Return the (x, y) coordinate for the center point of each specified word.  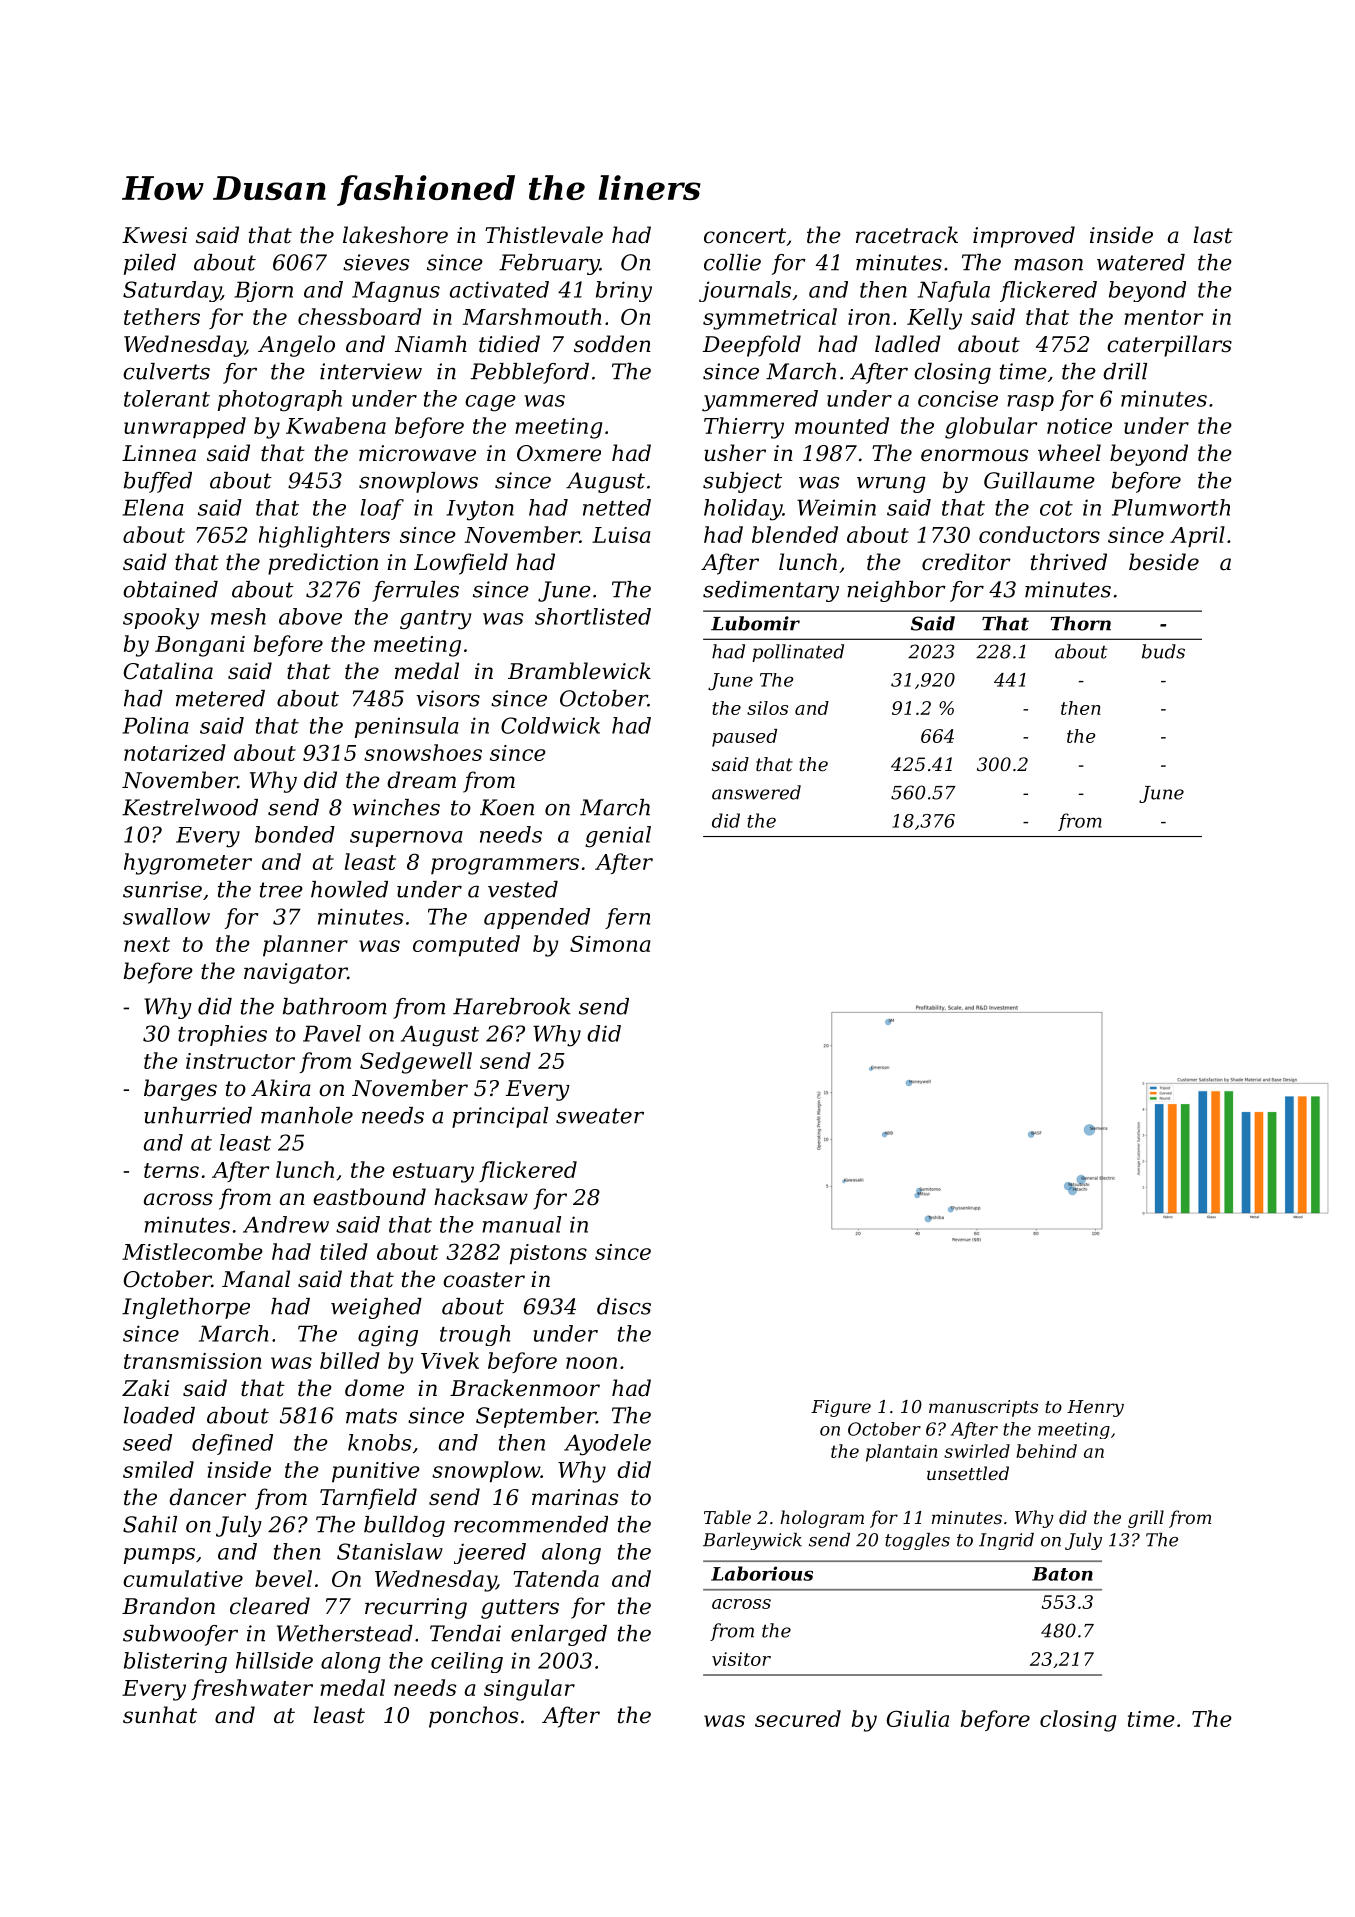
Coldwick (550, 725)
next (147, 944)
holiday (743, 510)
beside (1164, 562)
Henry (1095, 1408)
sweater (600, 1116)
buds (1163, 651)
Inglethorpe (186, 1308)
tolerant (167, 398)
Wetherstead (345, 1633)
